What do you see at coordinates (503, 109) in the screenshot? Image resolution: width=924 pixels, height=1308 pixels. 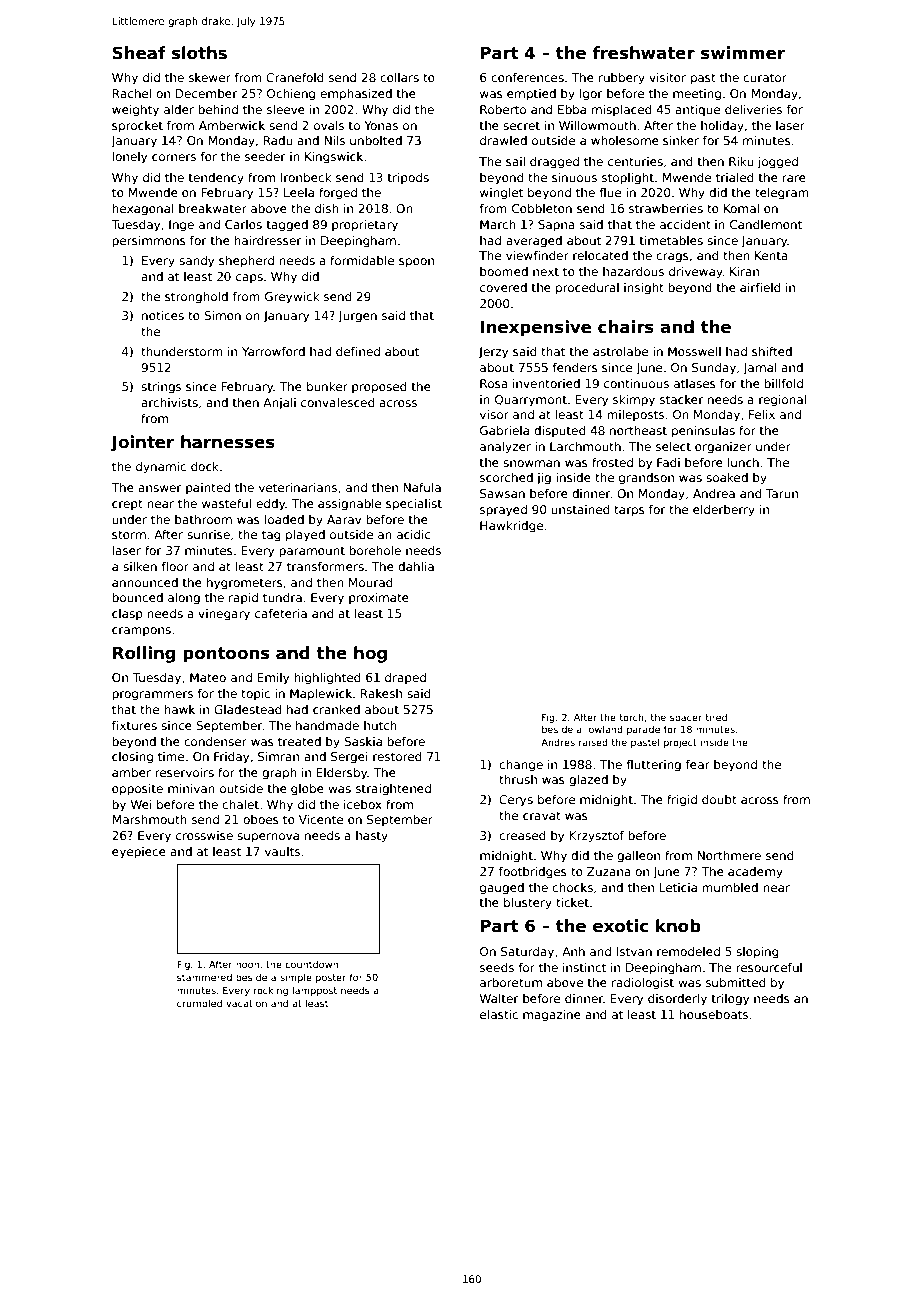 I see `Roberto` at bounding box center [503, 109].
